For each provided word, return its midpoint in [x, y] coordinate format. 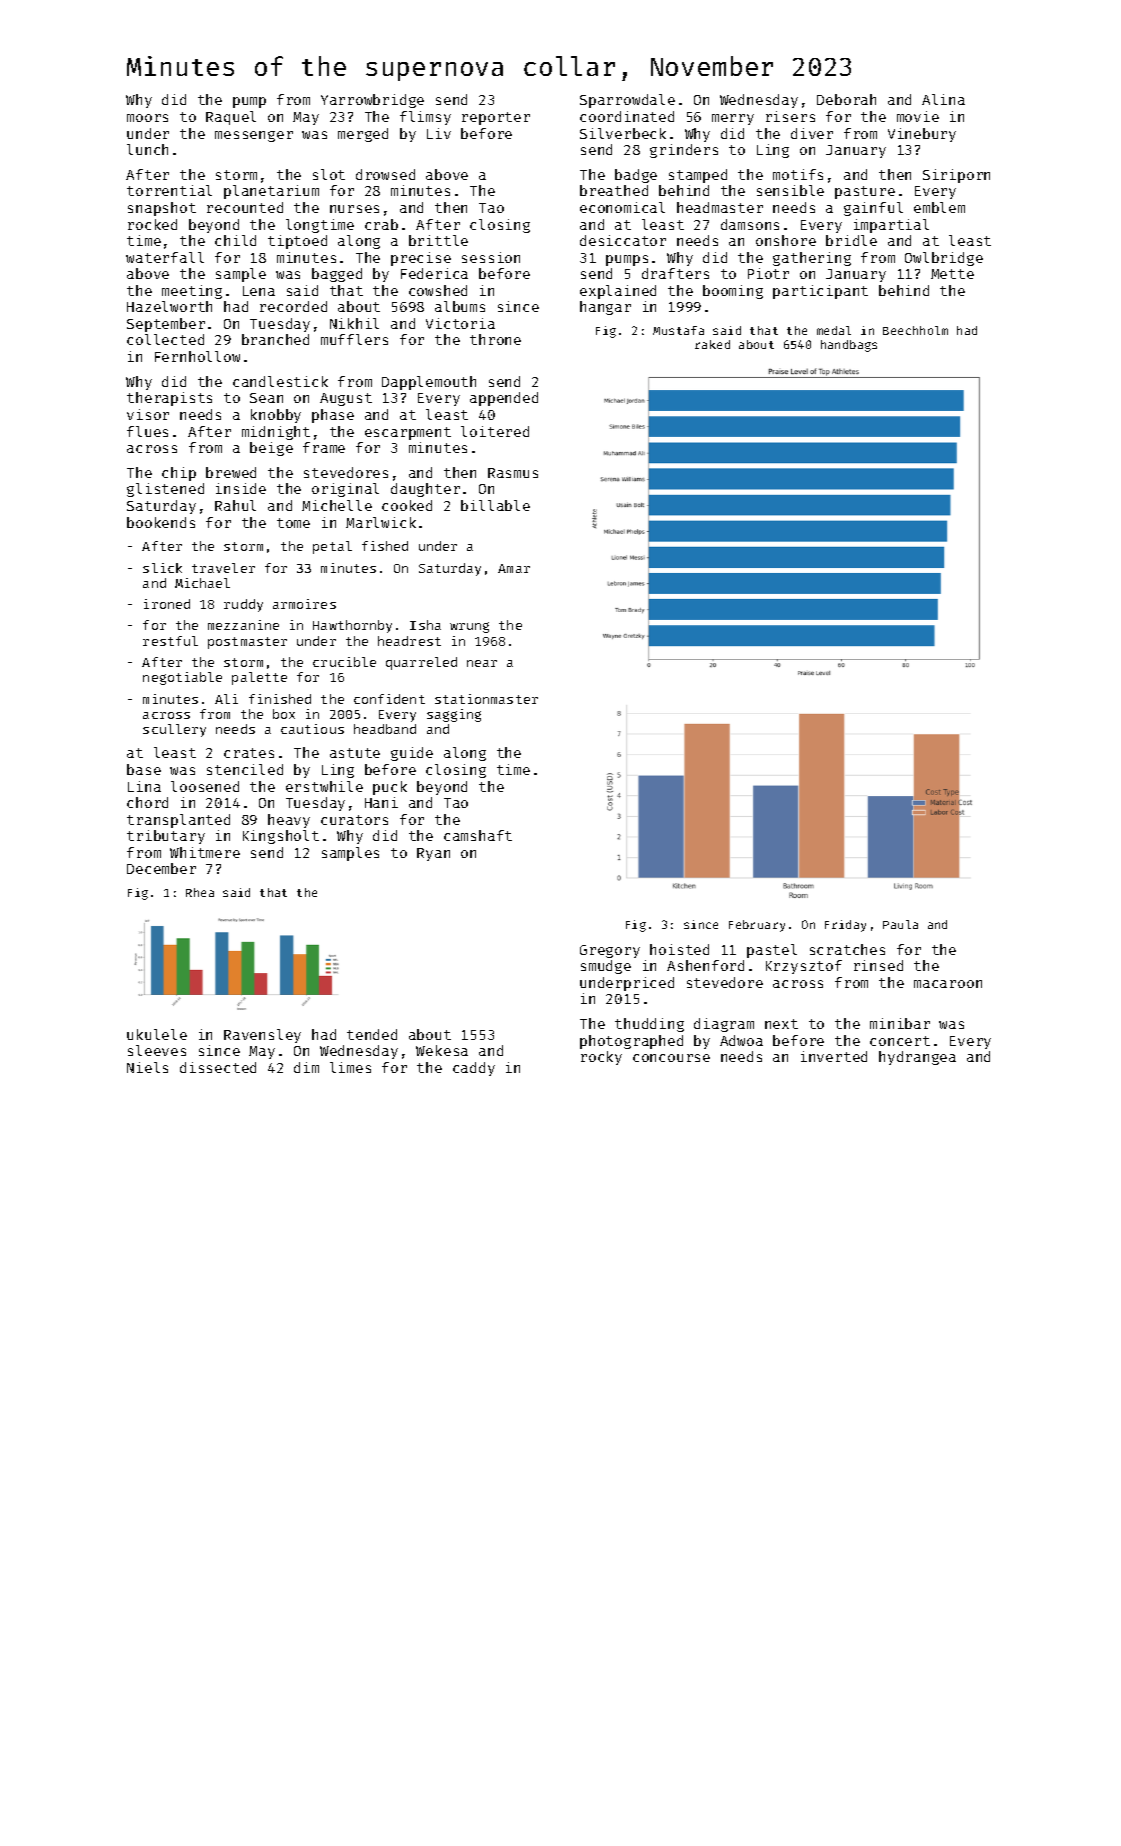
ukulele [157, 1034]
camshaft [478, 835]
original [345, 490]
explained [618, 292]
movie [918, 116]
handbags [849, 346]
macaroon [948, 984]
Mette [952, 274]
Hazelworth [169, 306]
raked [712, 344]
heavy [289, 821]
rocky [601, 1058]
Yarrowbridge [372, 101]
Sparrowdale [627, 101]
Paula [900, 924]
